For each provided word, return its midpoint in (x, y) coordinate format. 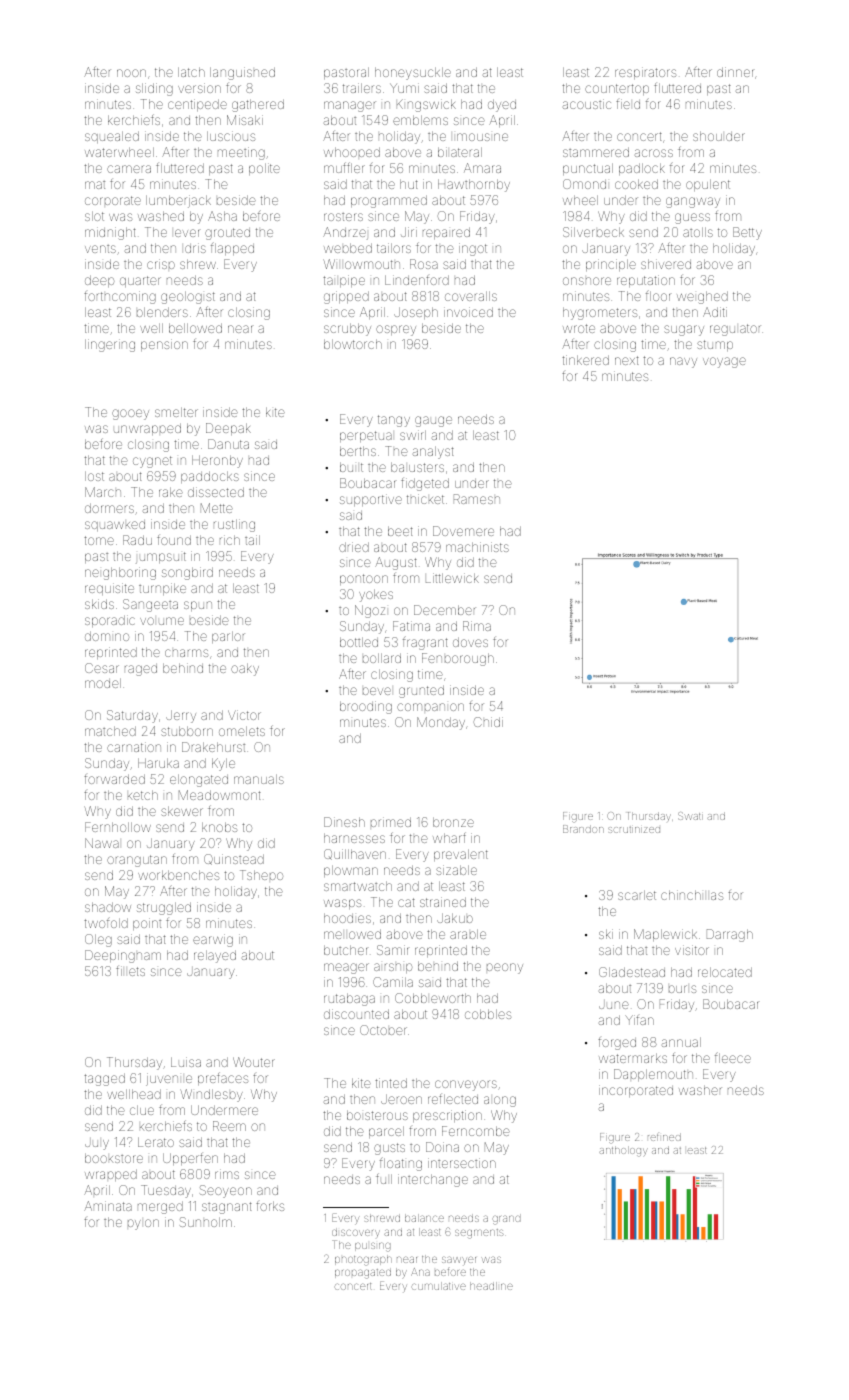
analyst (433, 452)
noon (131, 73)
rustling (234, 525)
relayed (215, 956)
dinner (735, 72)
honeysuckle (413, 73)
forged (617, 1044)
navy (683, 362)
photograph (363, 1260)
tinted (391, 1083)
